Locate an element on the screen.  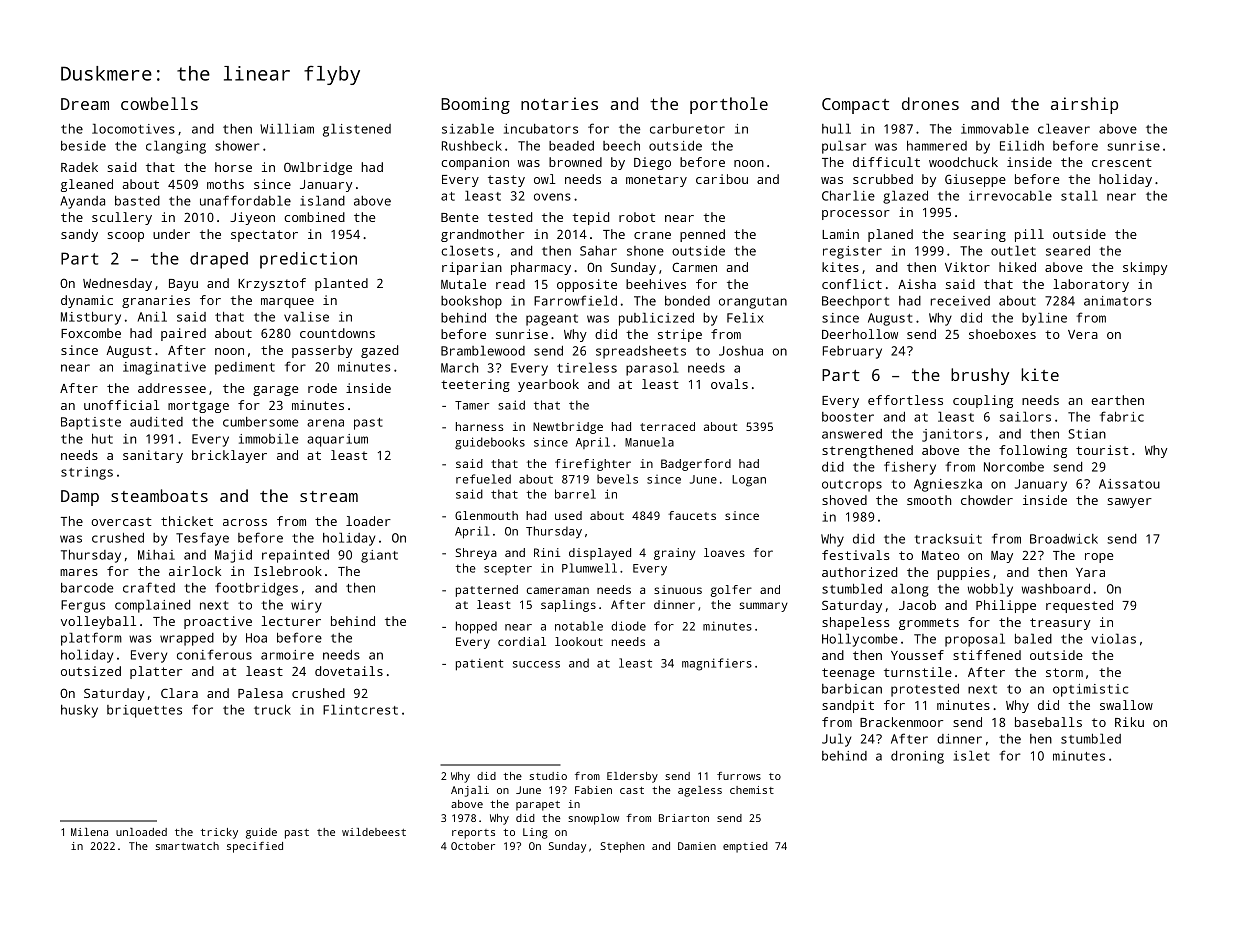
drones is located at coordinates (930, 103).
